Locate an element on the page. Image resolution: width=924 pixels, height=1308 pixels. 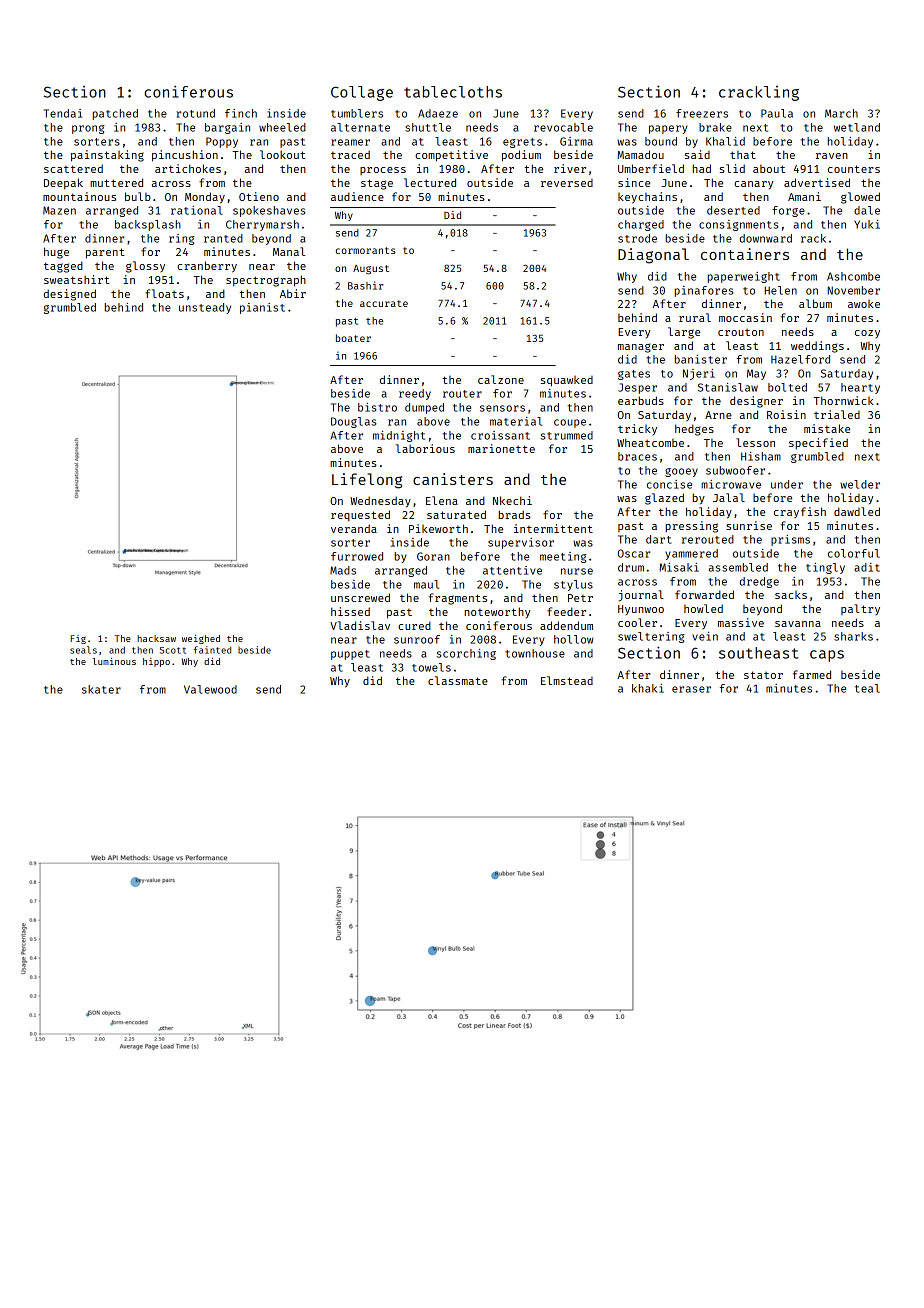
teal is located at coordinates (867, 688).
